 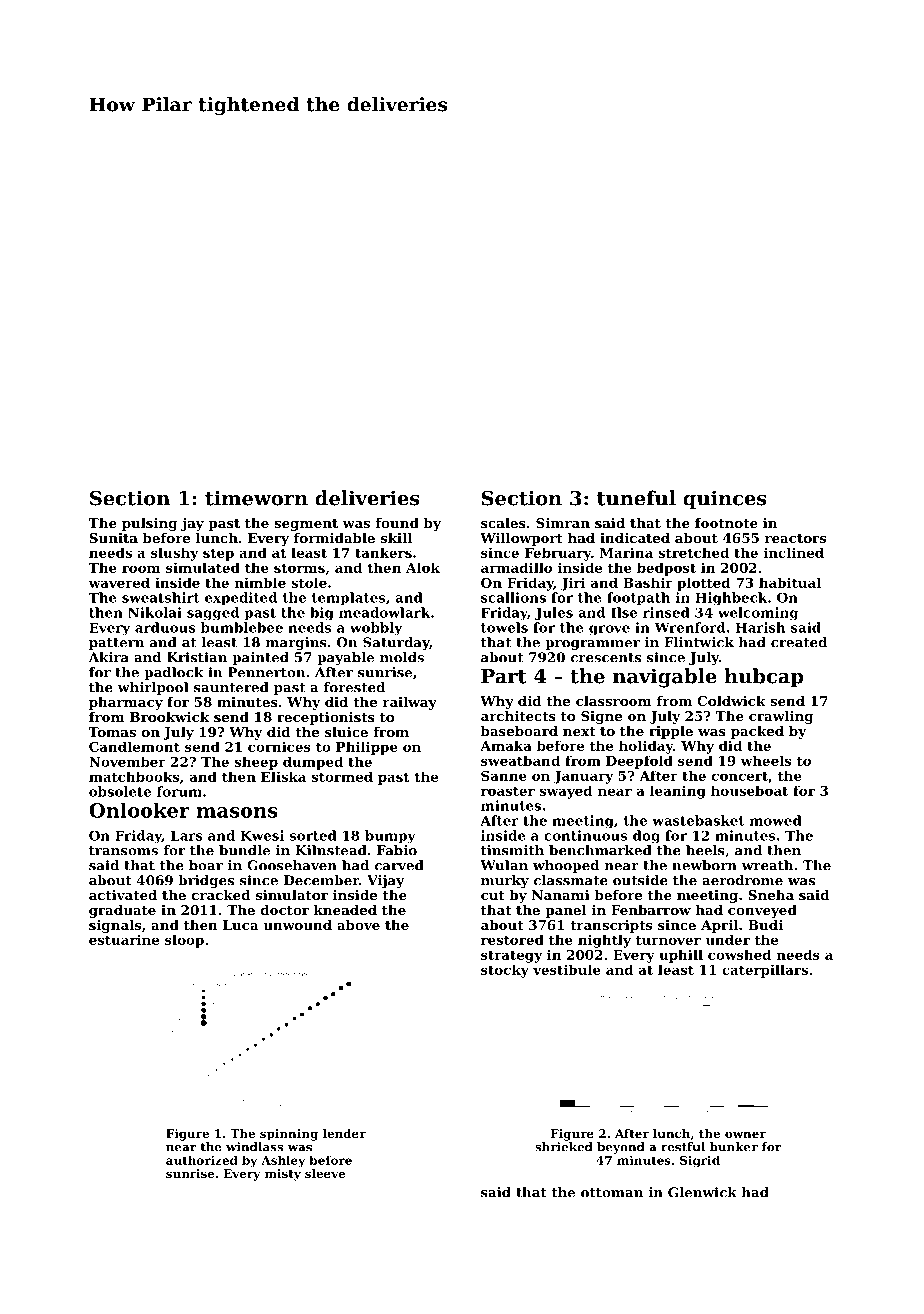 What do you see at coordinates (626, 552) in the screenshot?
I see `Marina` at bounding box center [626, 552].
